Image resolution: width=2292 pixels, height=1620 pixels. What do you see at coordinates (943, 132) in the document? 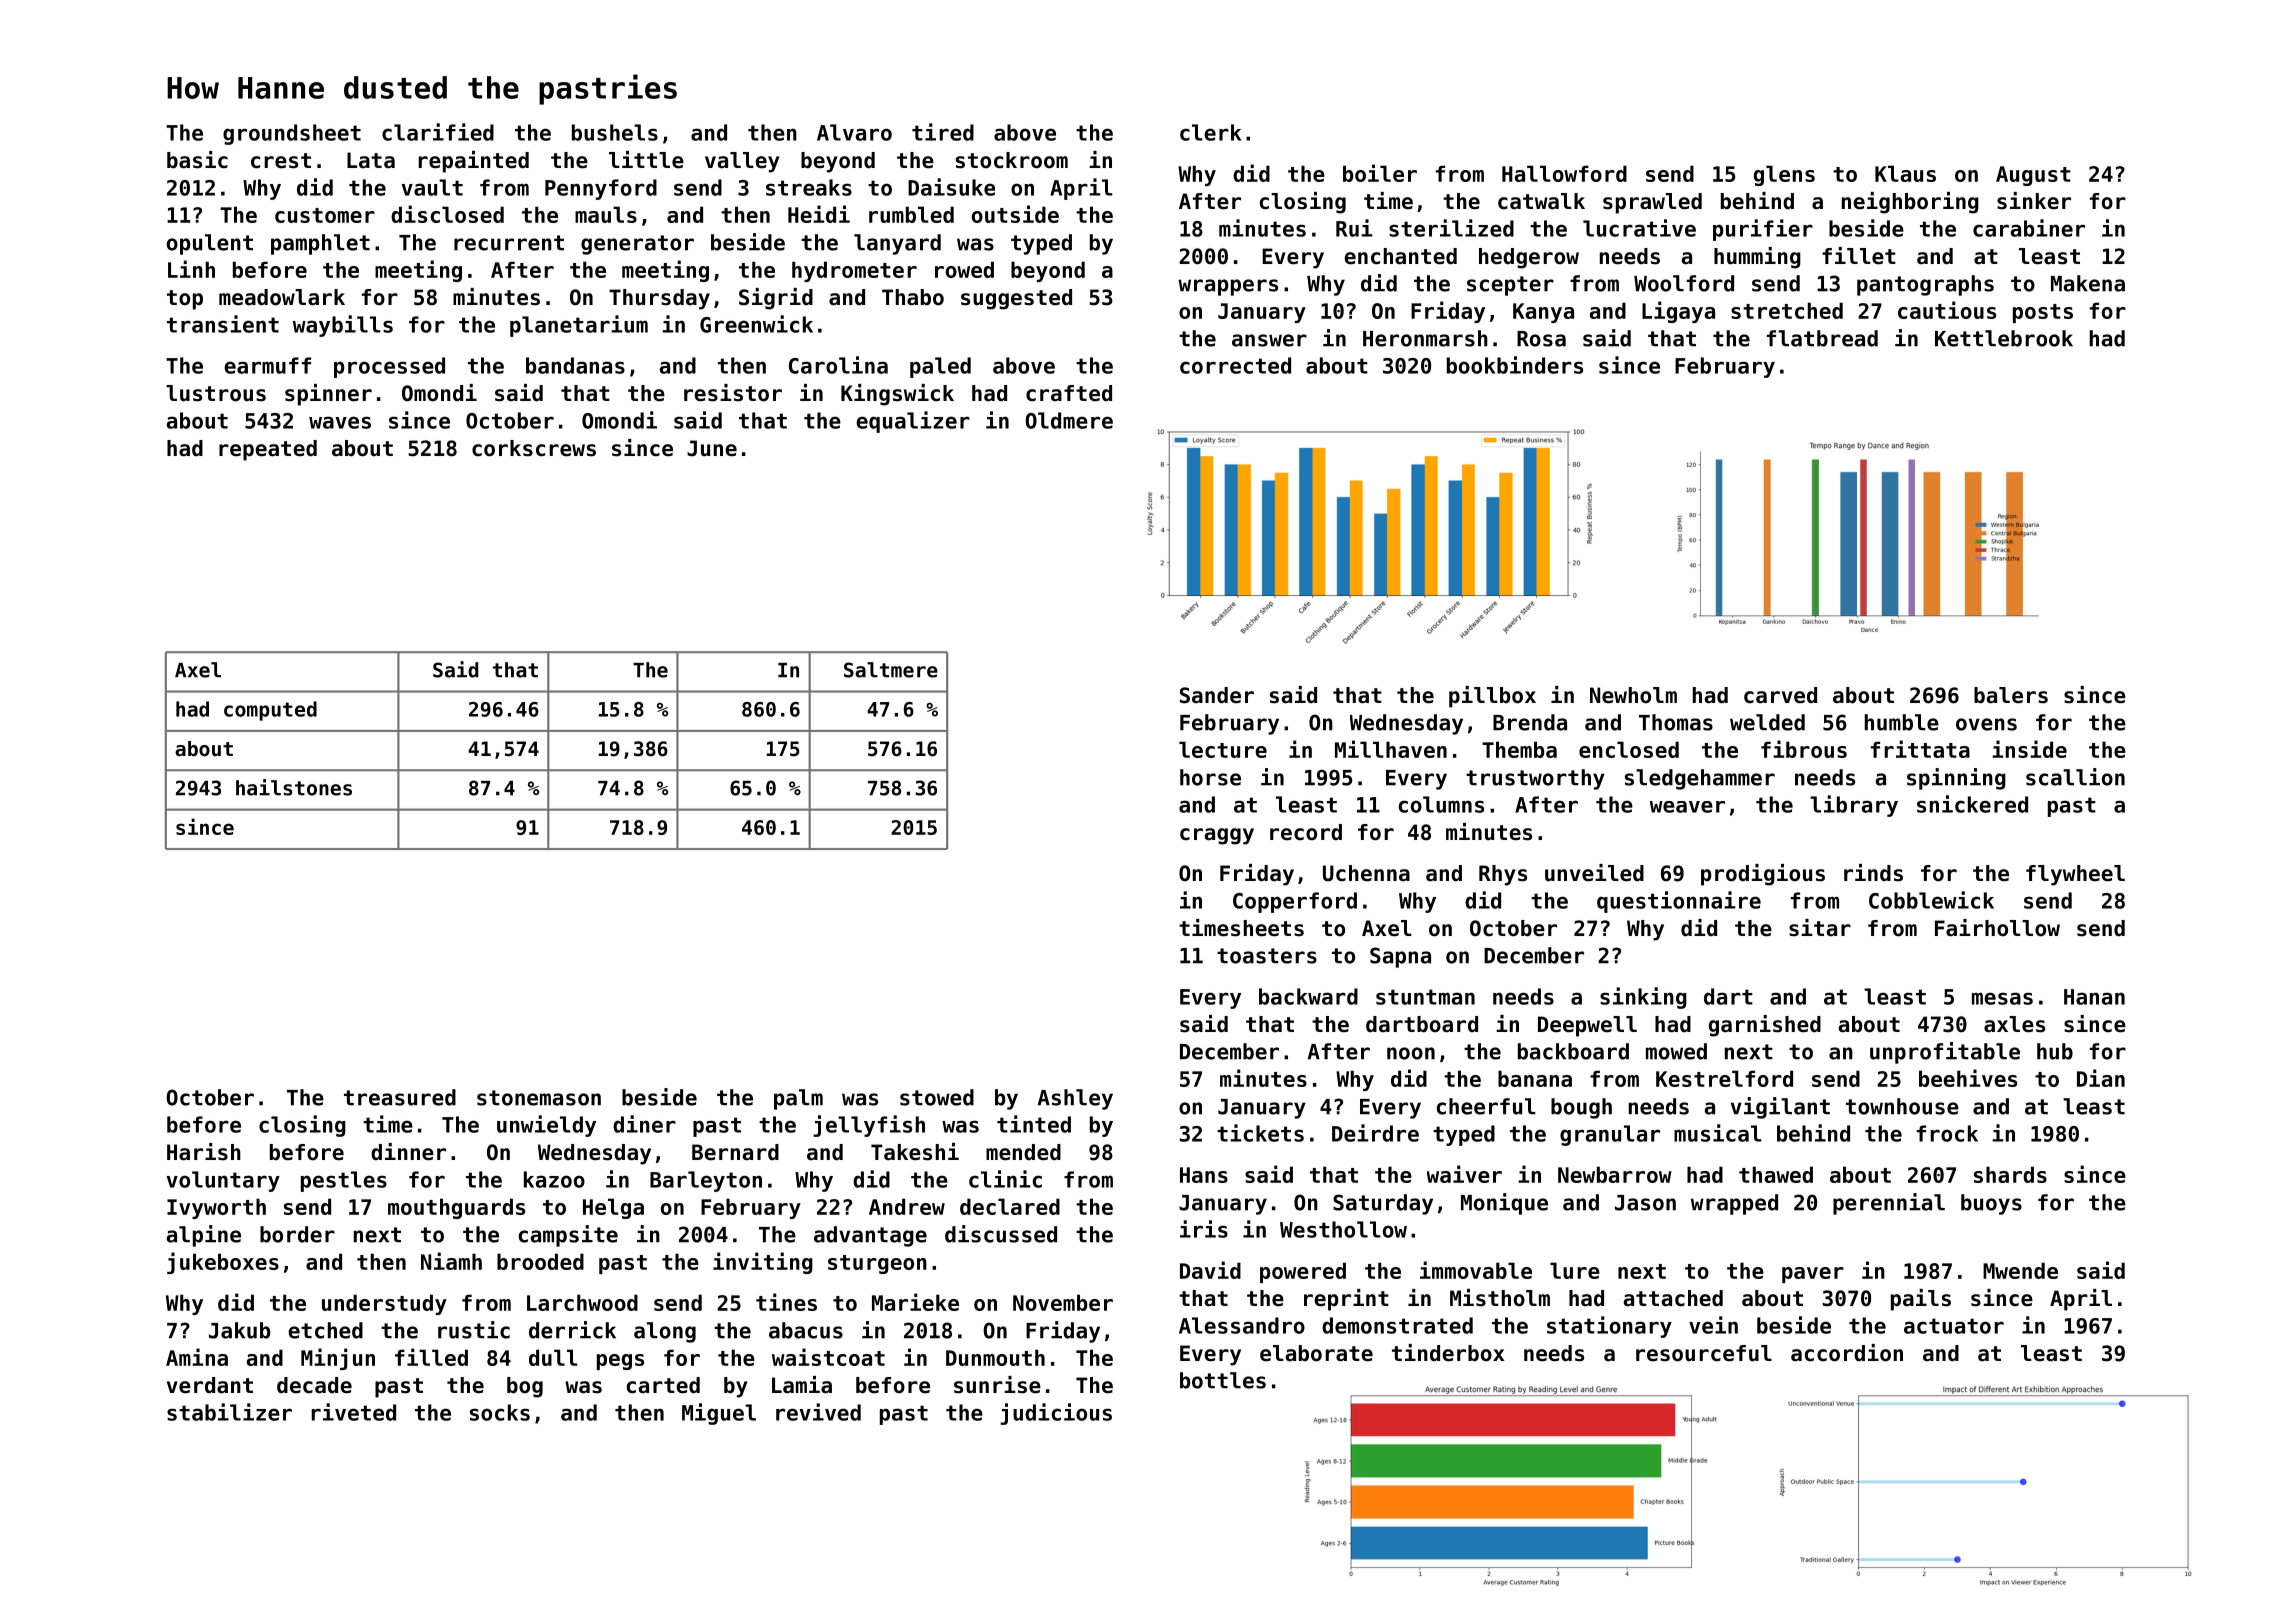
I see `tired` at bounding box center [943, 132].
